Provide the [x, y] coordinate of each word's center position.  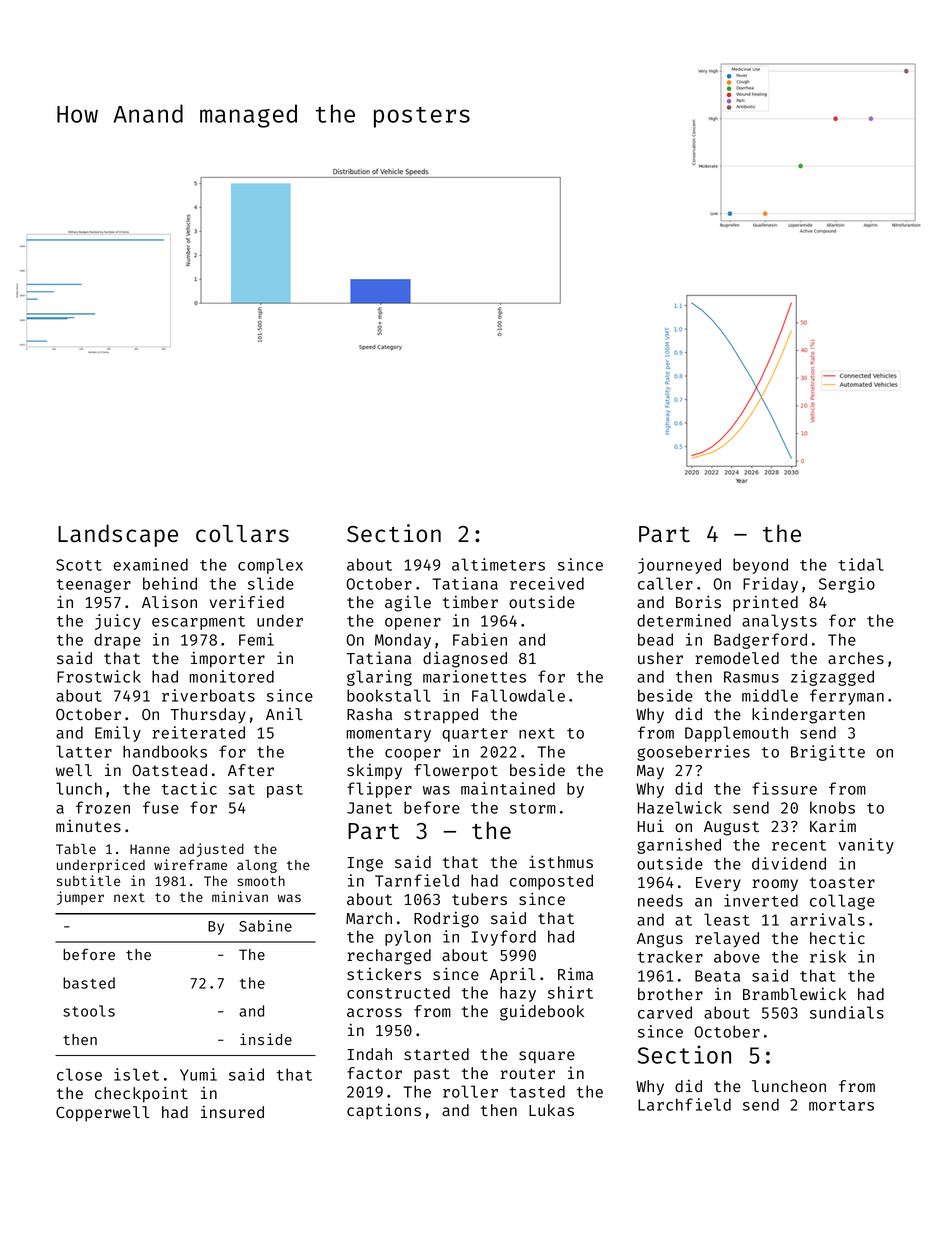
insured [232, 1111]
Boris [698, 601]
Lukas [551, 1110]
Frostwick [99, 676]
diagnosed [465, 659]
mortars [841, 1105]
